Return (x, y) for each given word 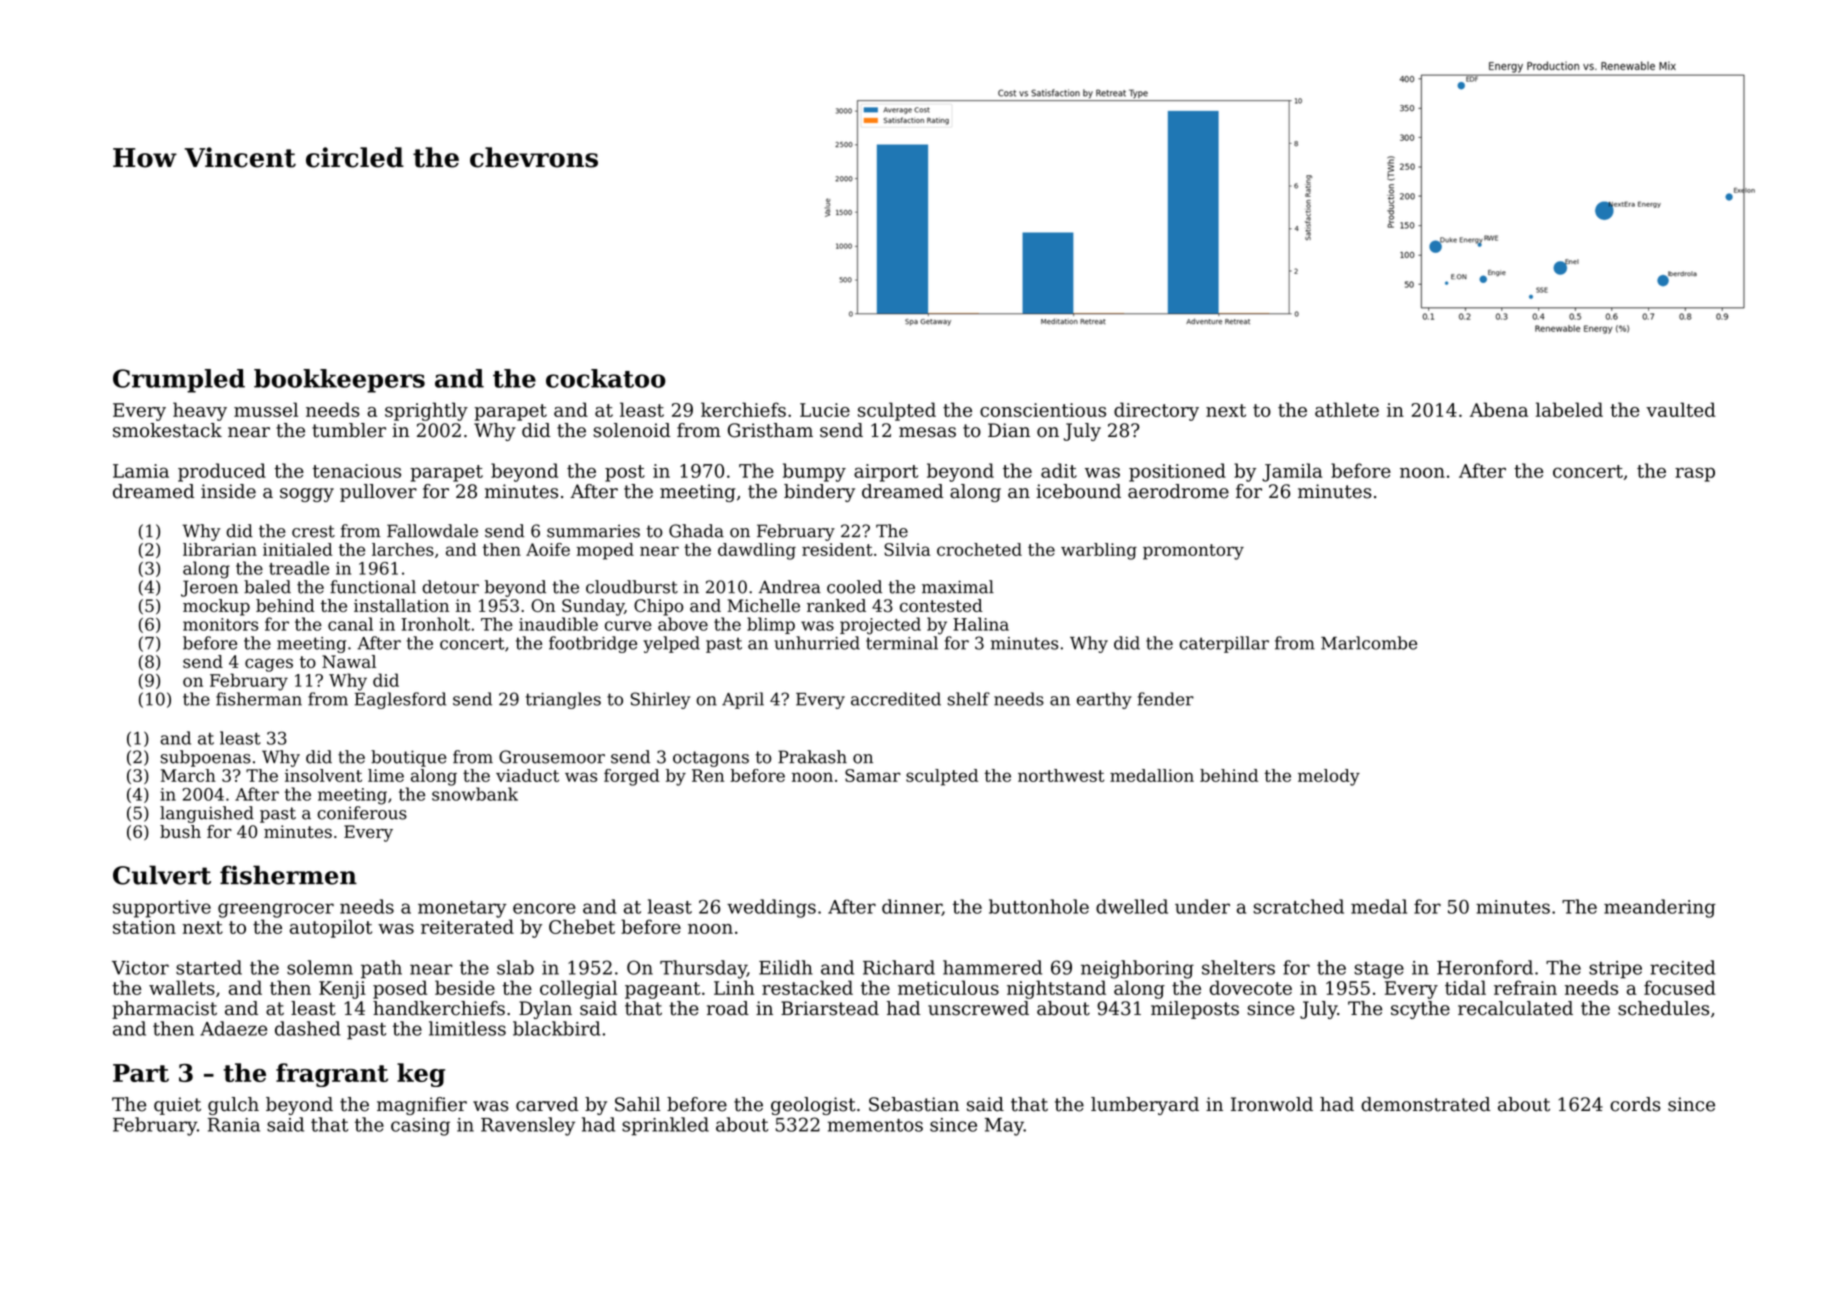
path (381, 969)
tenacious (357, 471)
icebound (1078, 491)
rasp (1695, 474)
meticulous (948, 987)
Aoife (548, 549)
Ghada (696, 531)
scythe (1420, 1010)
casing (420, 1127)
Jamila (1292, 472)
